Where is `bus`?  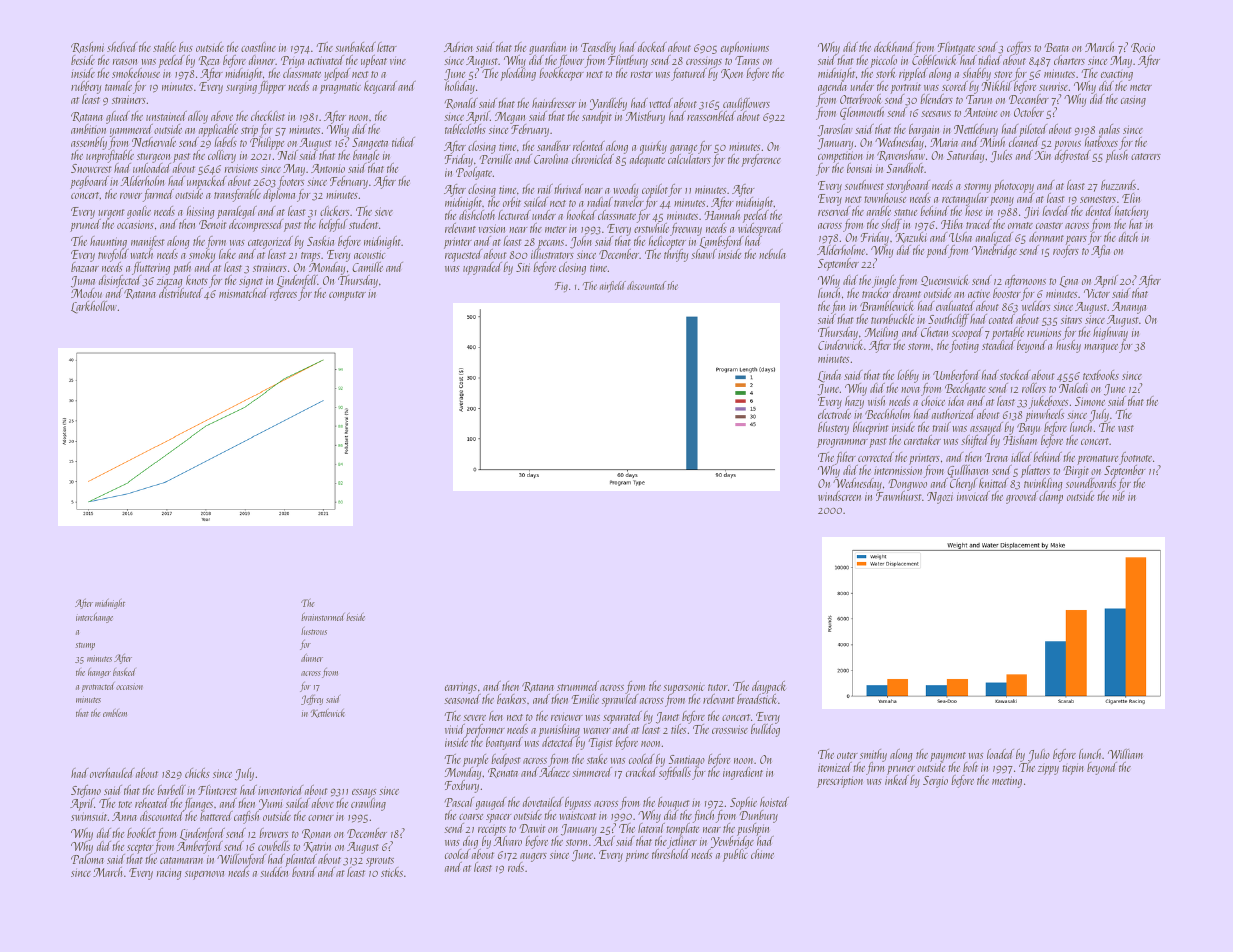
bus is located at coordinates (186, 47).
